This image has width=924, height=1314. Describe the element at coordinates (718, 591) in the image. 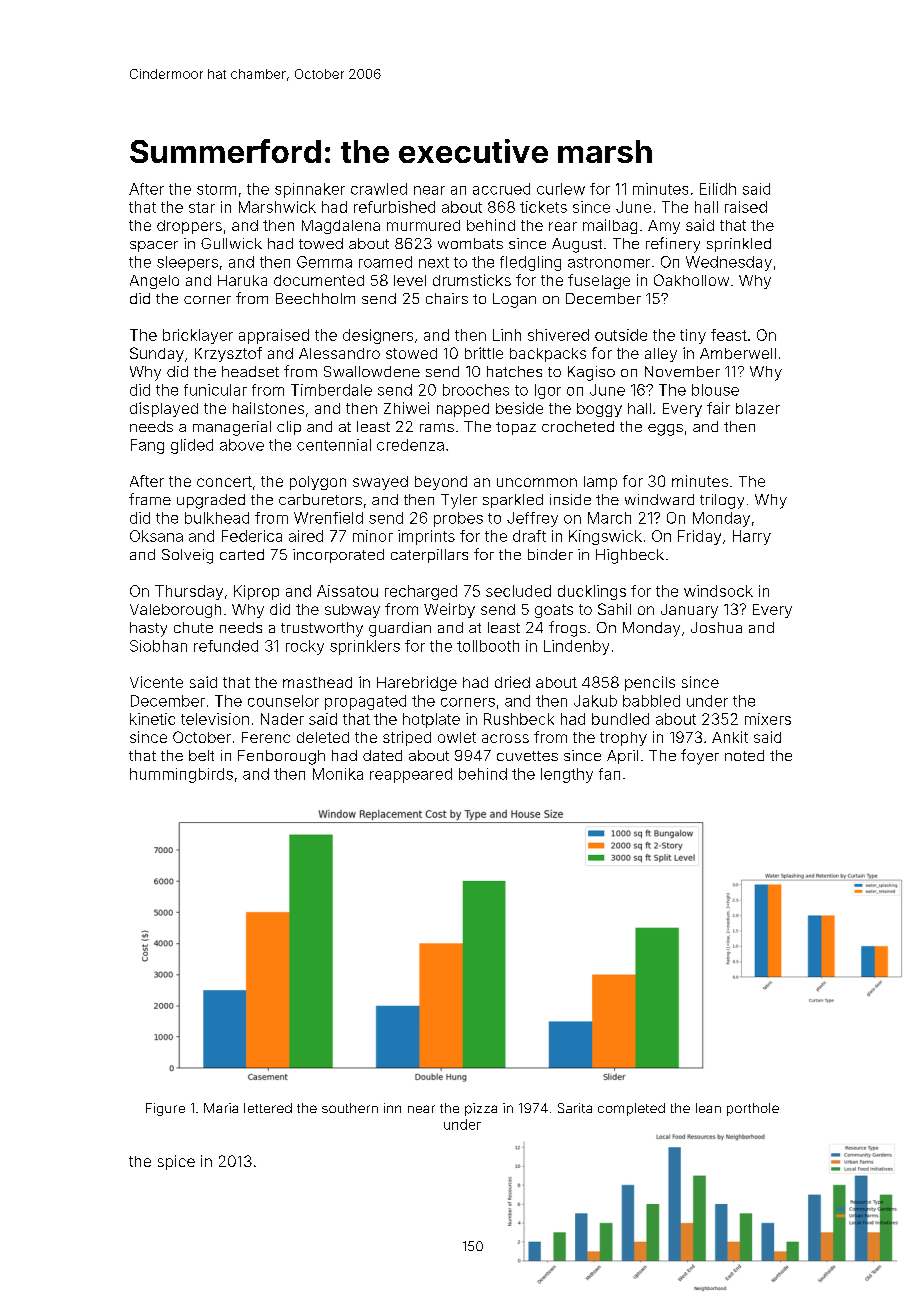

I see `windsock` at that location.
